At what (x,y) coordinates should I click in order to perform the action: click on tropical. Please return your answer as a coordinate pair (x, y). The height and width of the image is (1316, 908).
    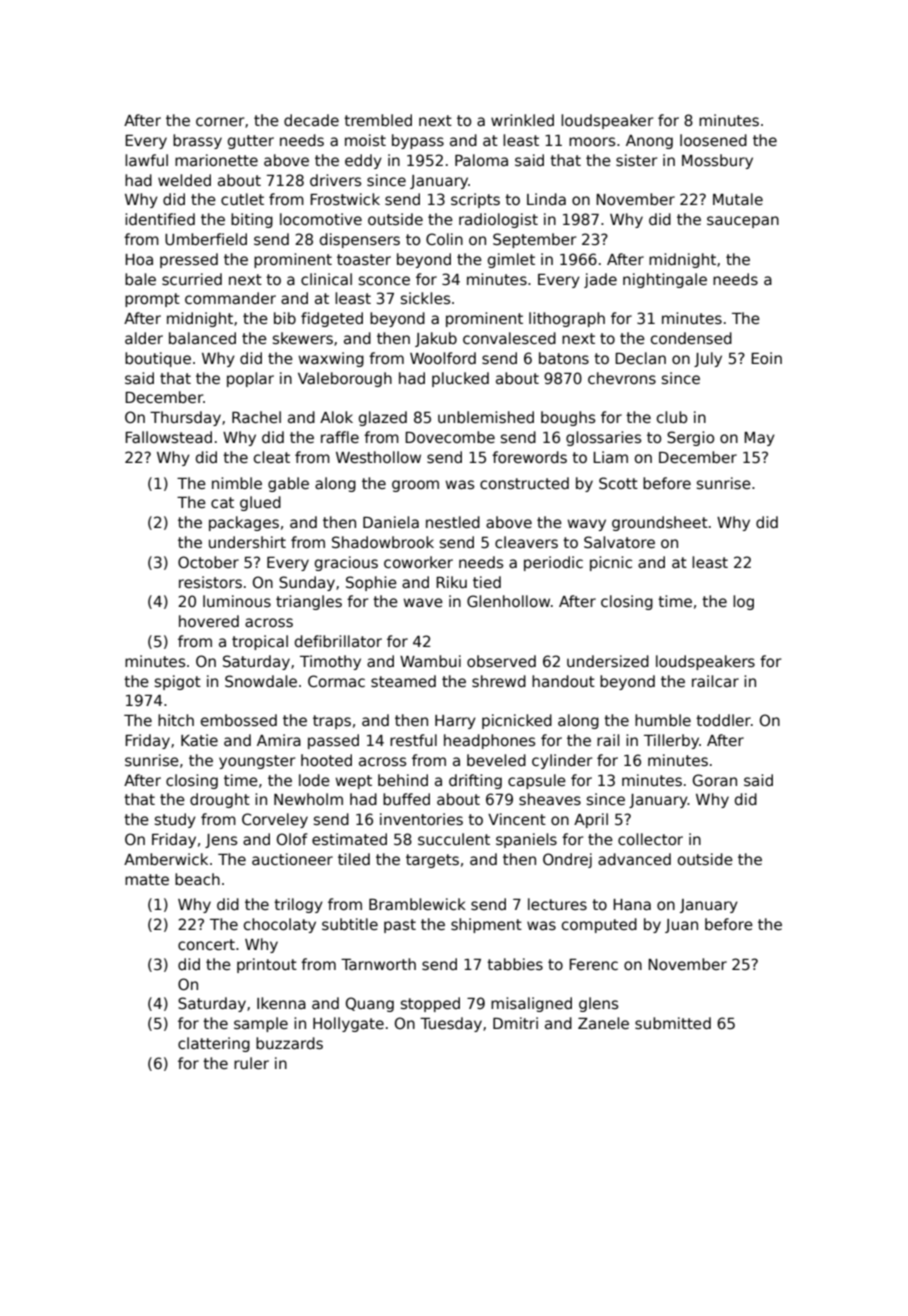
    Looking at the image, I should click on (260, 642).
